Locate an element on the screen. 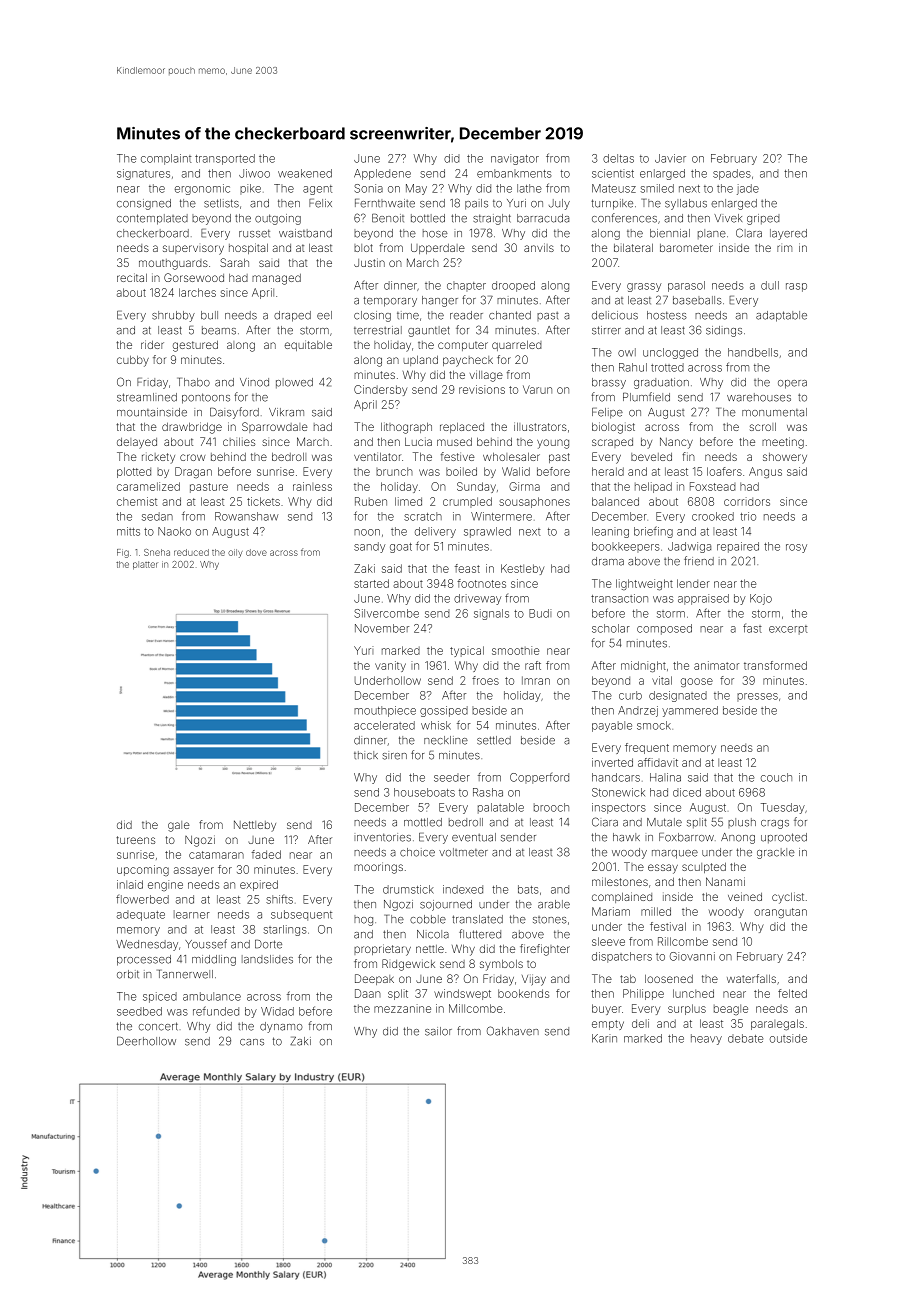 This screenshot has width=924, height=1308. buyer is located at coordinates (606, 1009).
